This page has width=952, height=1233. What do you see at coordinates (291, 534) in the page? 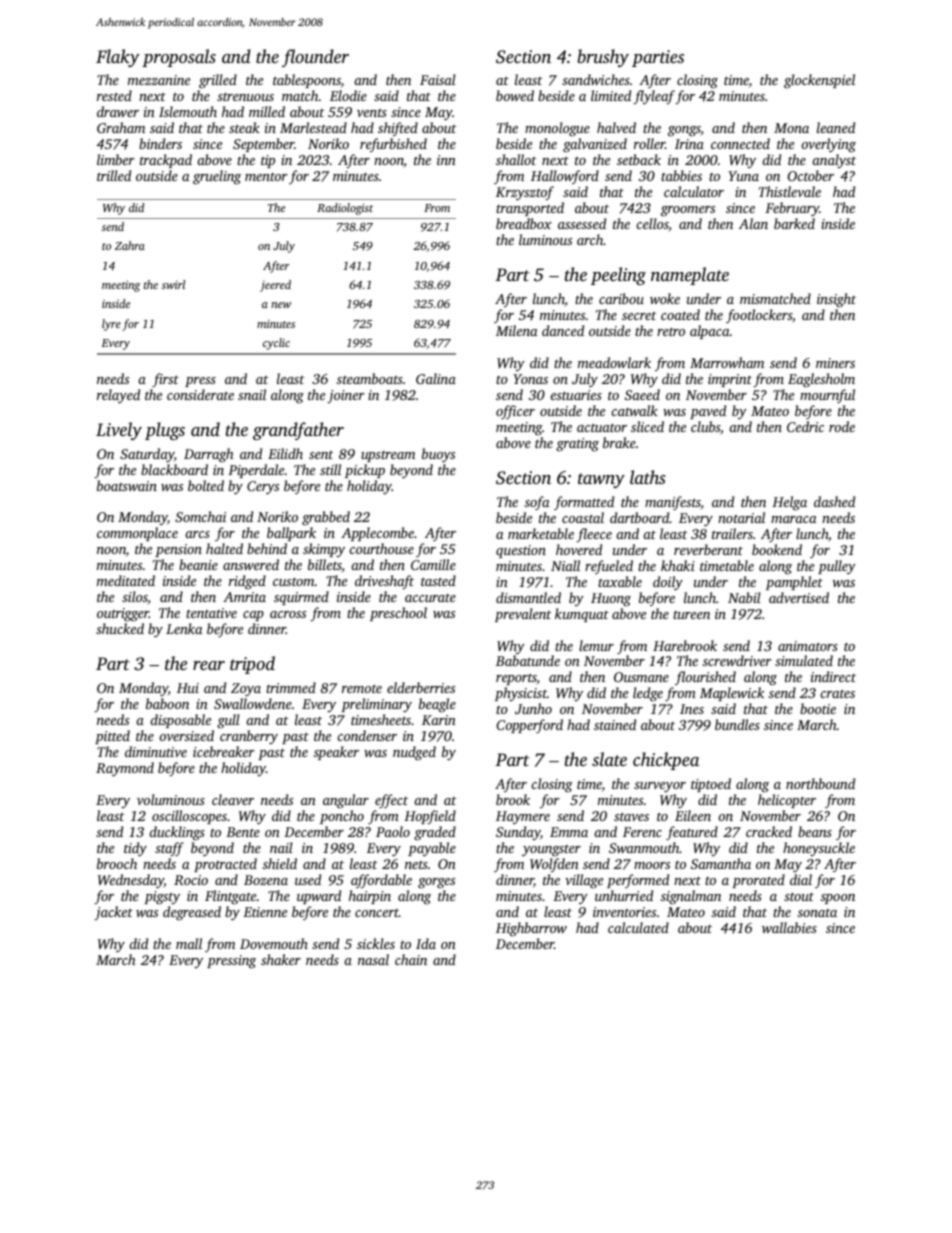
I see `ballpark` at bounding box center [291, 534].
